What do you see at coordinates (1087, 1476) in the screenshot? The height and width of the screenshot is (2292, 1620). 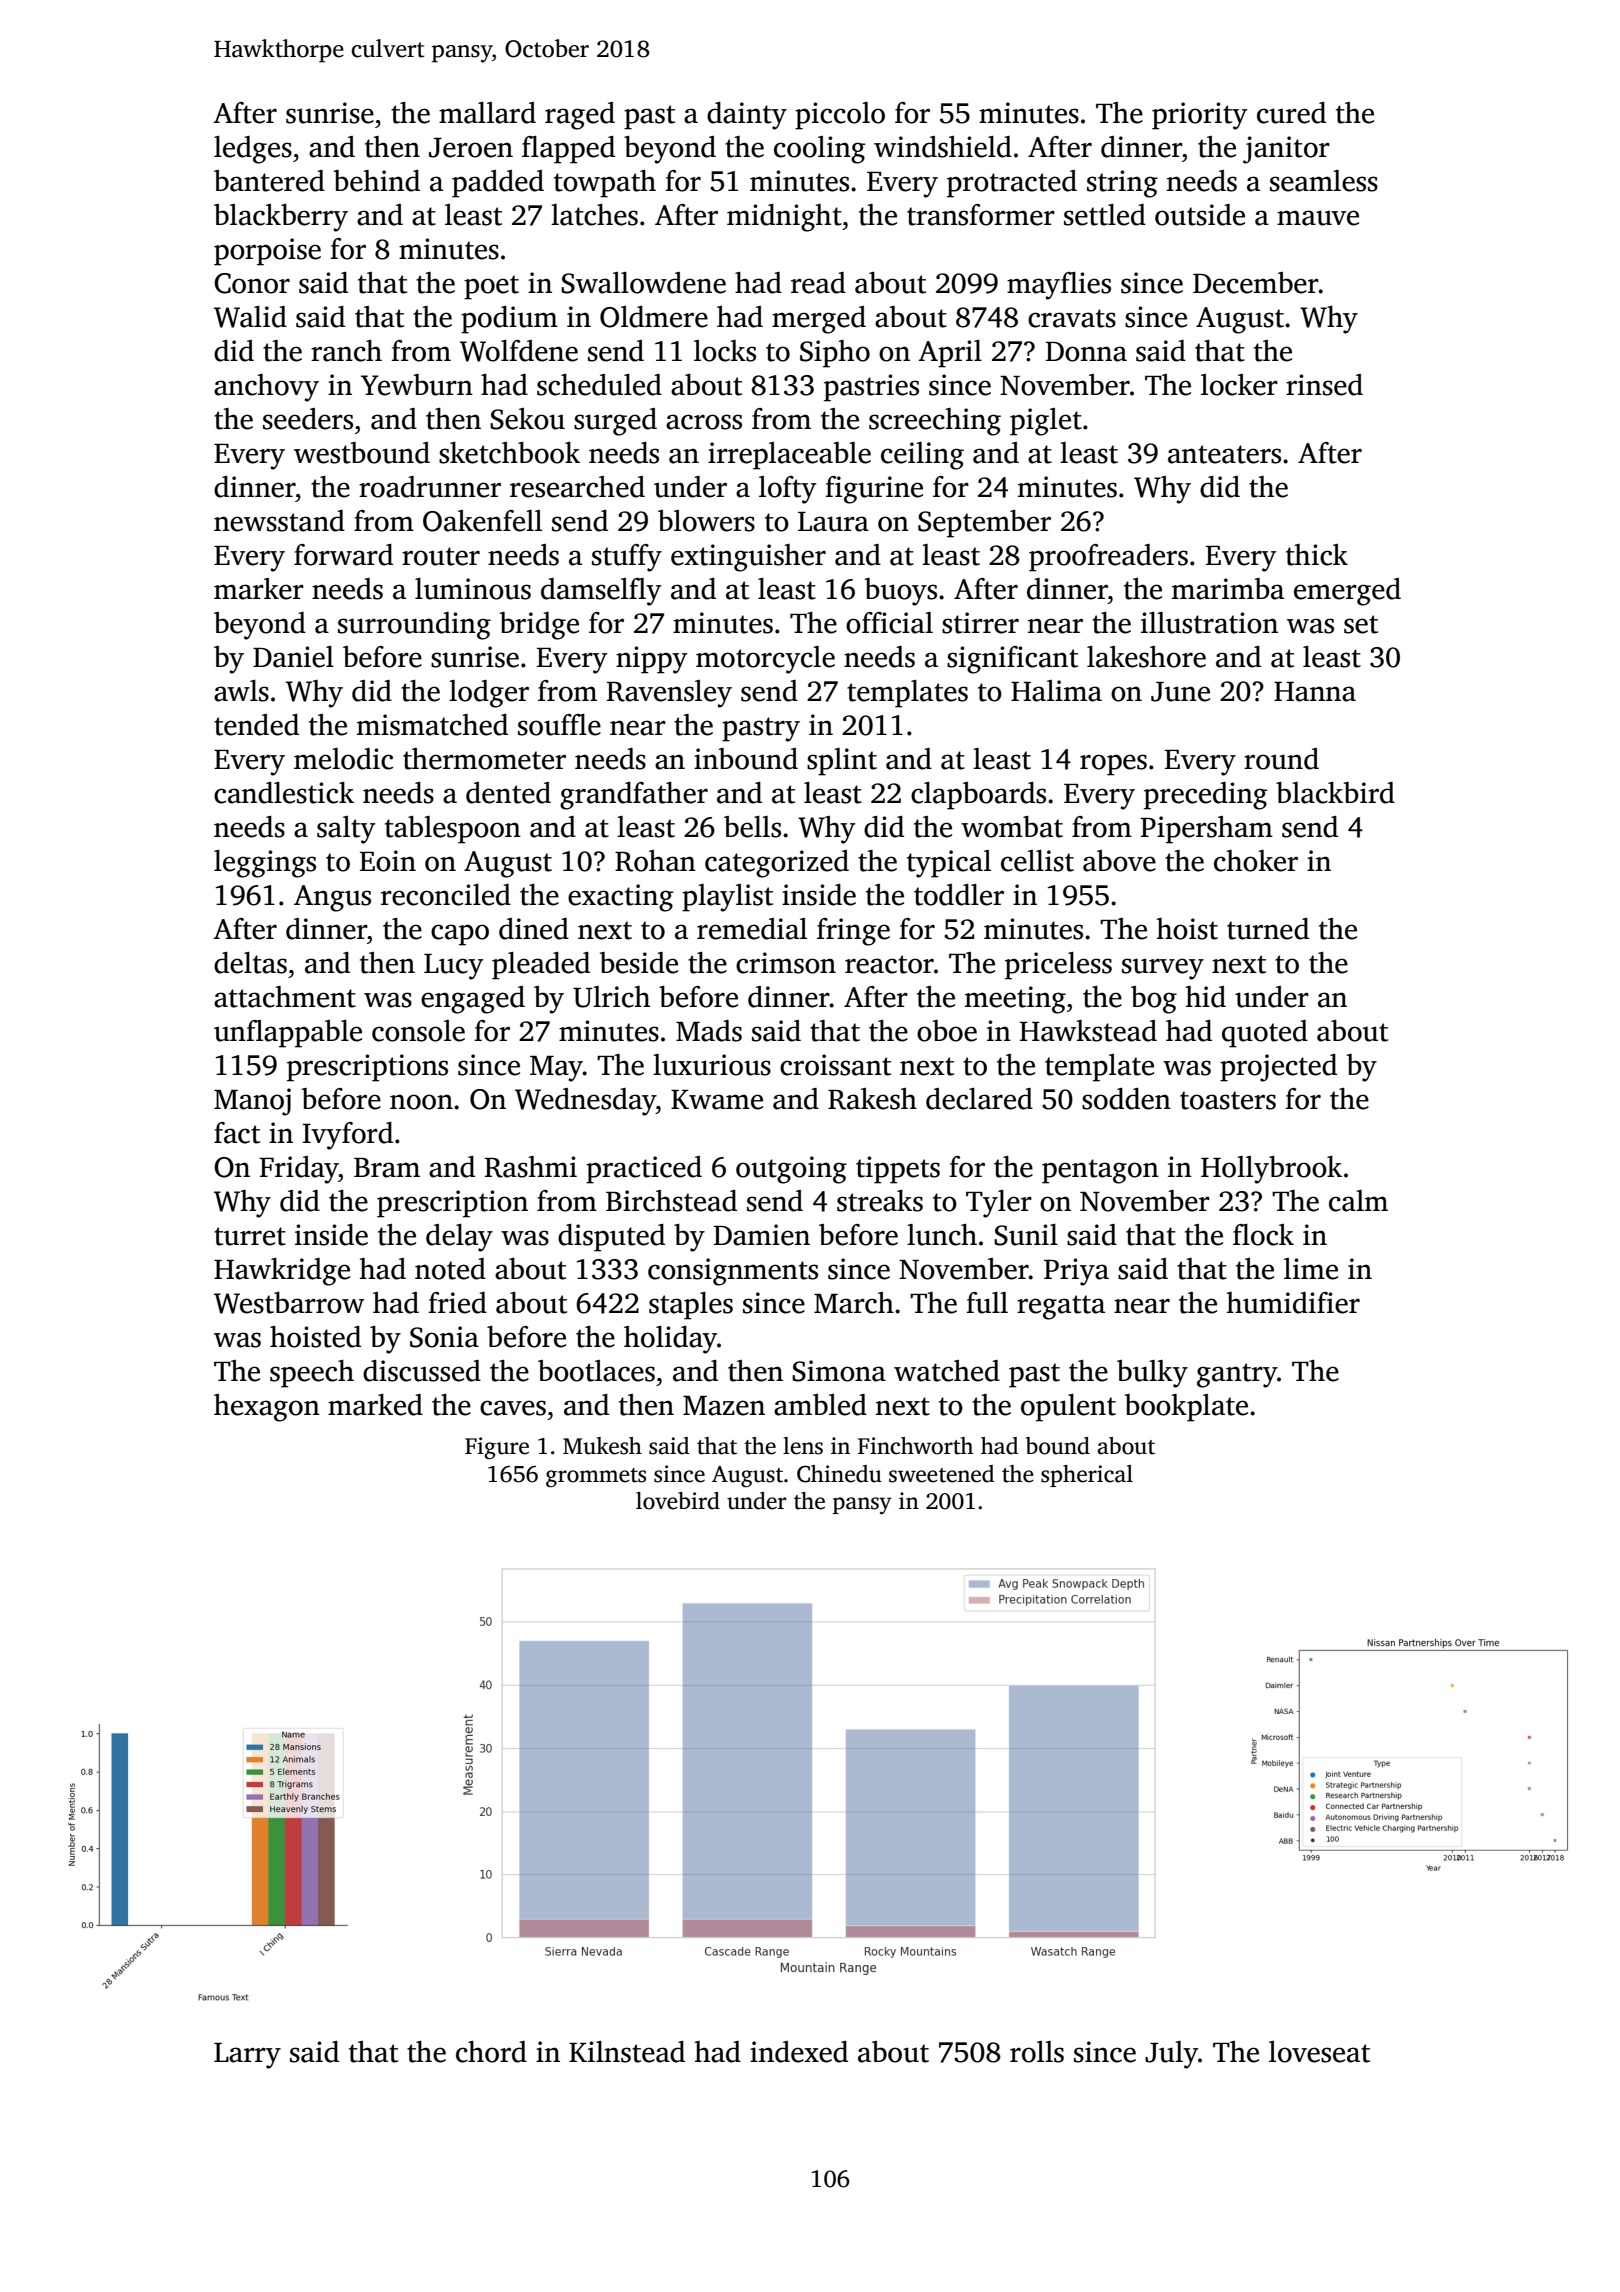 I see `spherical` at bounding box center [1087, 1476].
